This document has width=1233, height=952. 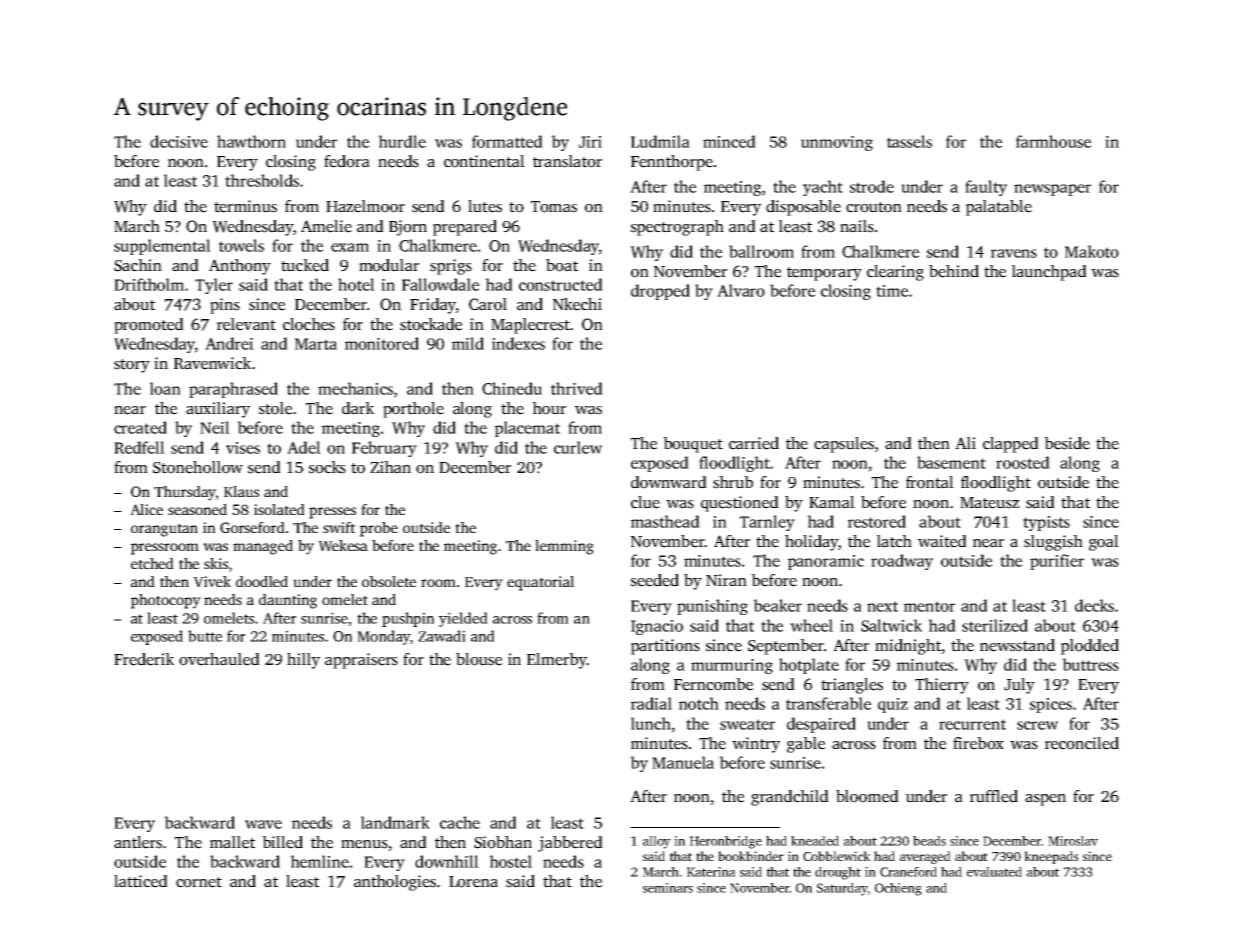 What do you see at coordinates (162, 247) in the document?
I see `supplemental` at bounding box center [162, 247].
